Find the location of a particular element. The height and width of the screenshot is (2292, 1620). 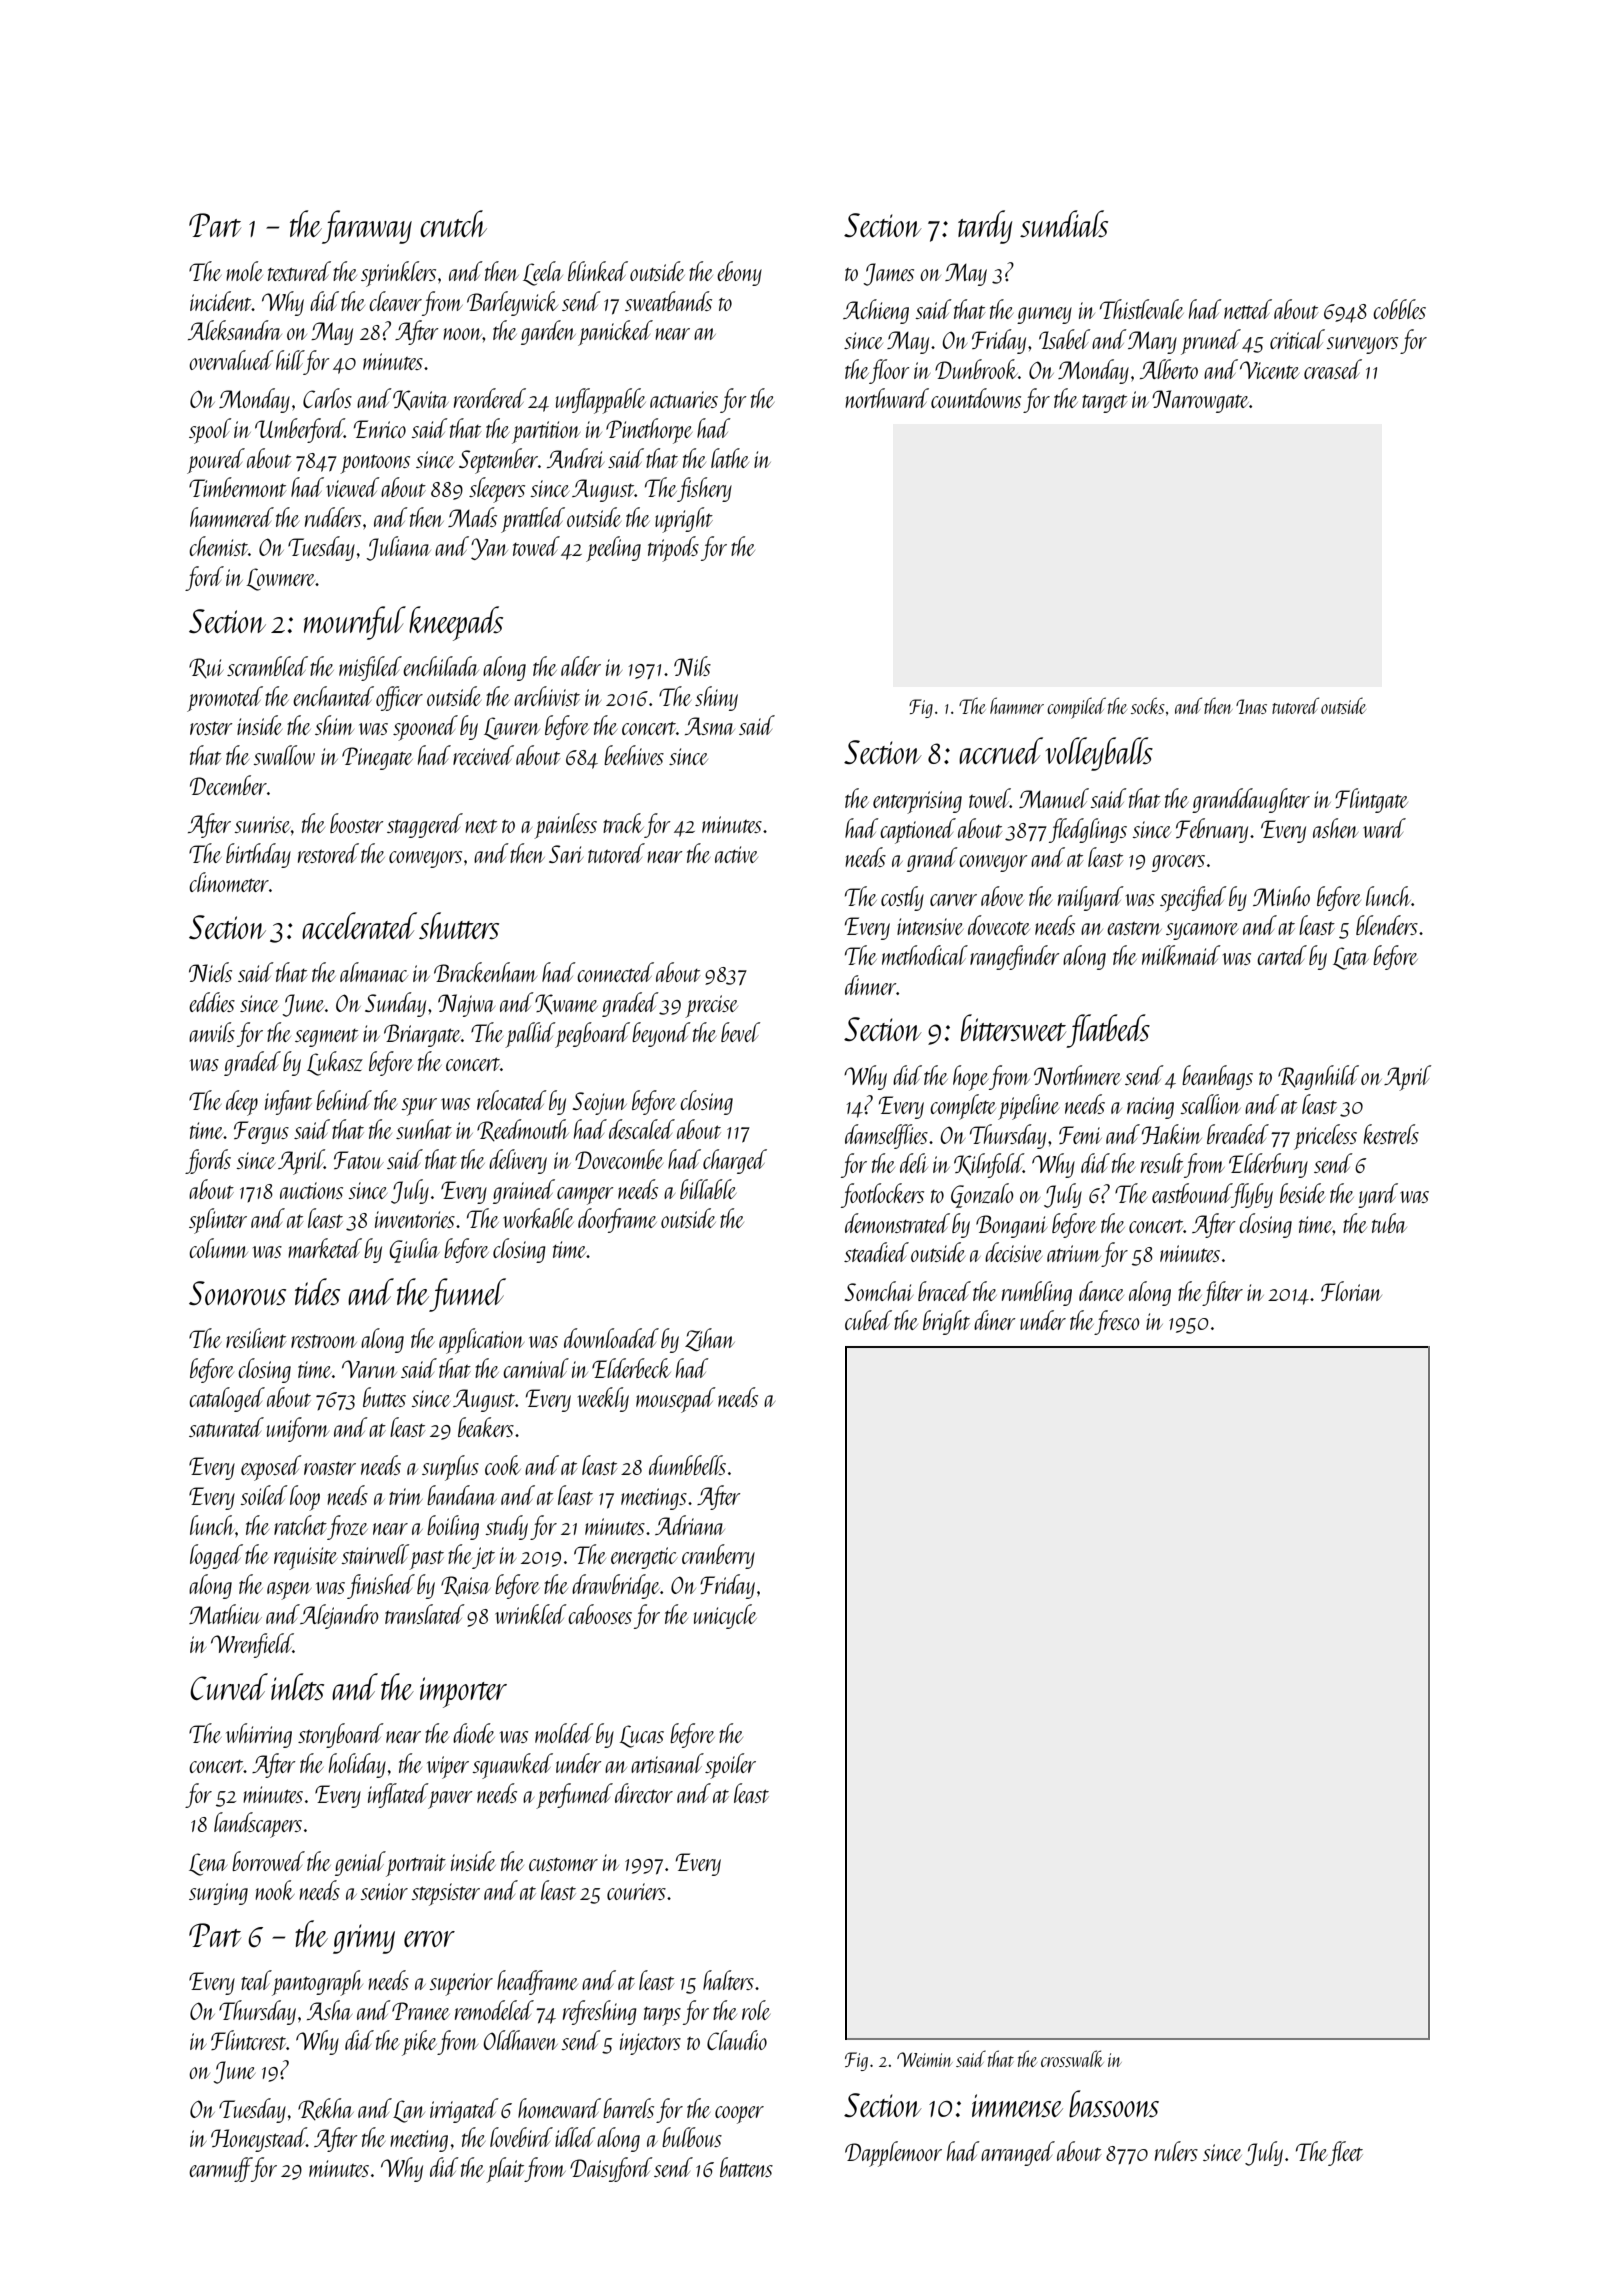

filter is located at coordinates (1222, 1293).
